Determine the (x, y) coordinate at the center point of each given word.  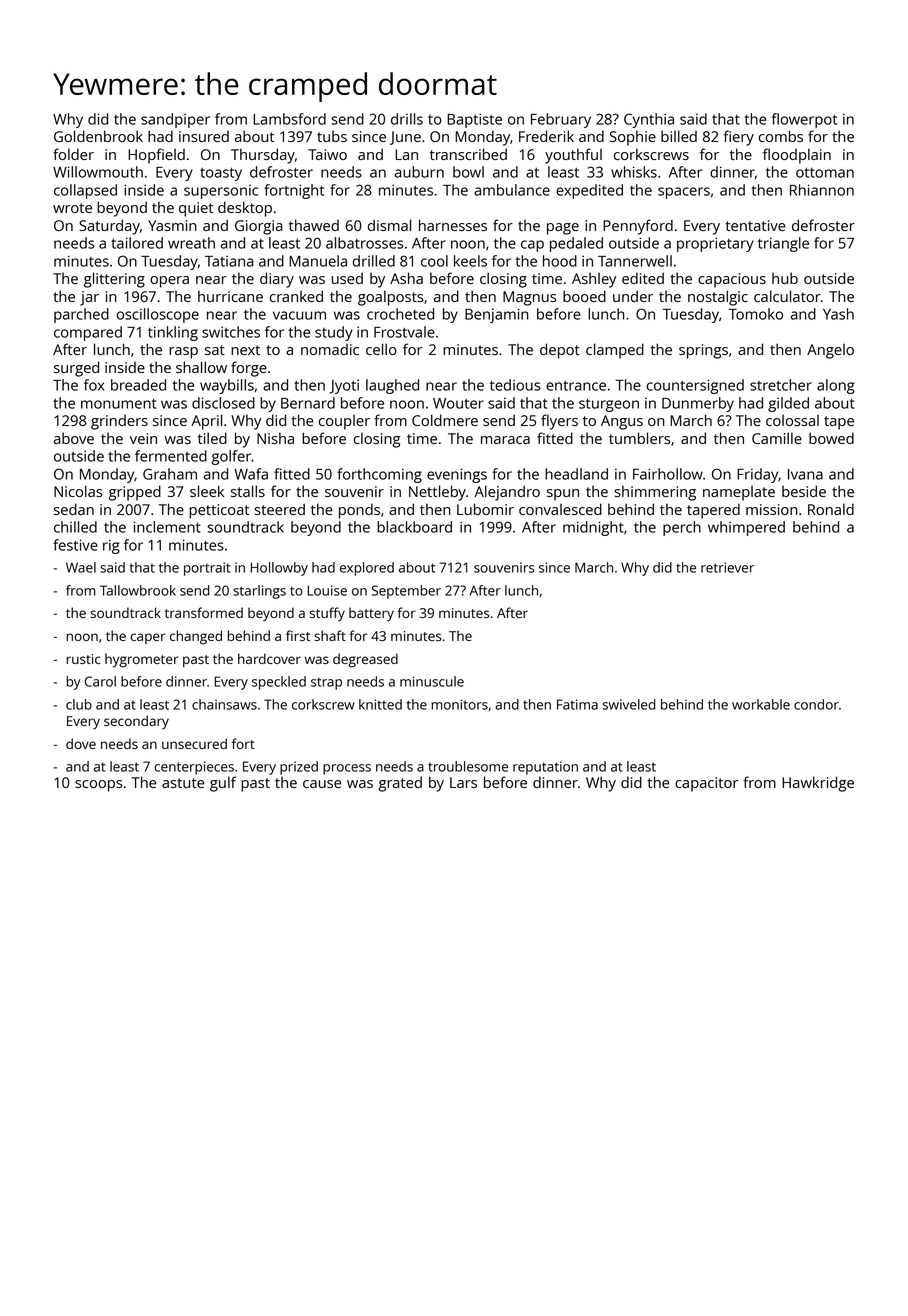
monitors (459, 704)
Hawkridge (818, 784)
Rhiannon (822, 190)
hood (560, 261)
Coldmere (445, 420)
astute (183, 783)
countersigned (695, 386)
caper (147, 638)
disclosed (223, 403)
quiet (196, 209)
